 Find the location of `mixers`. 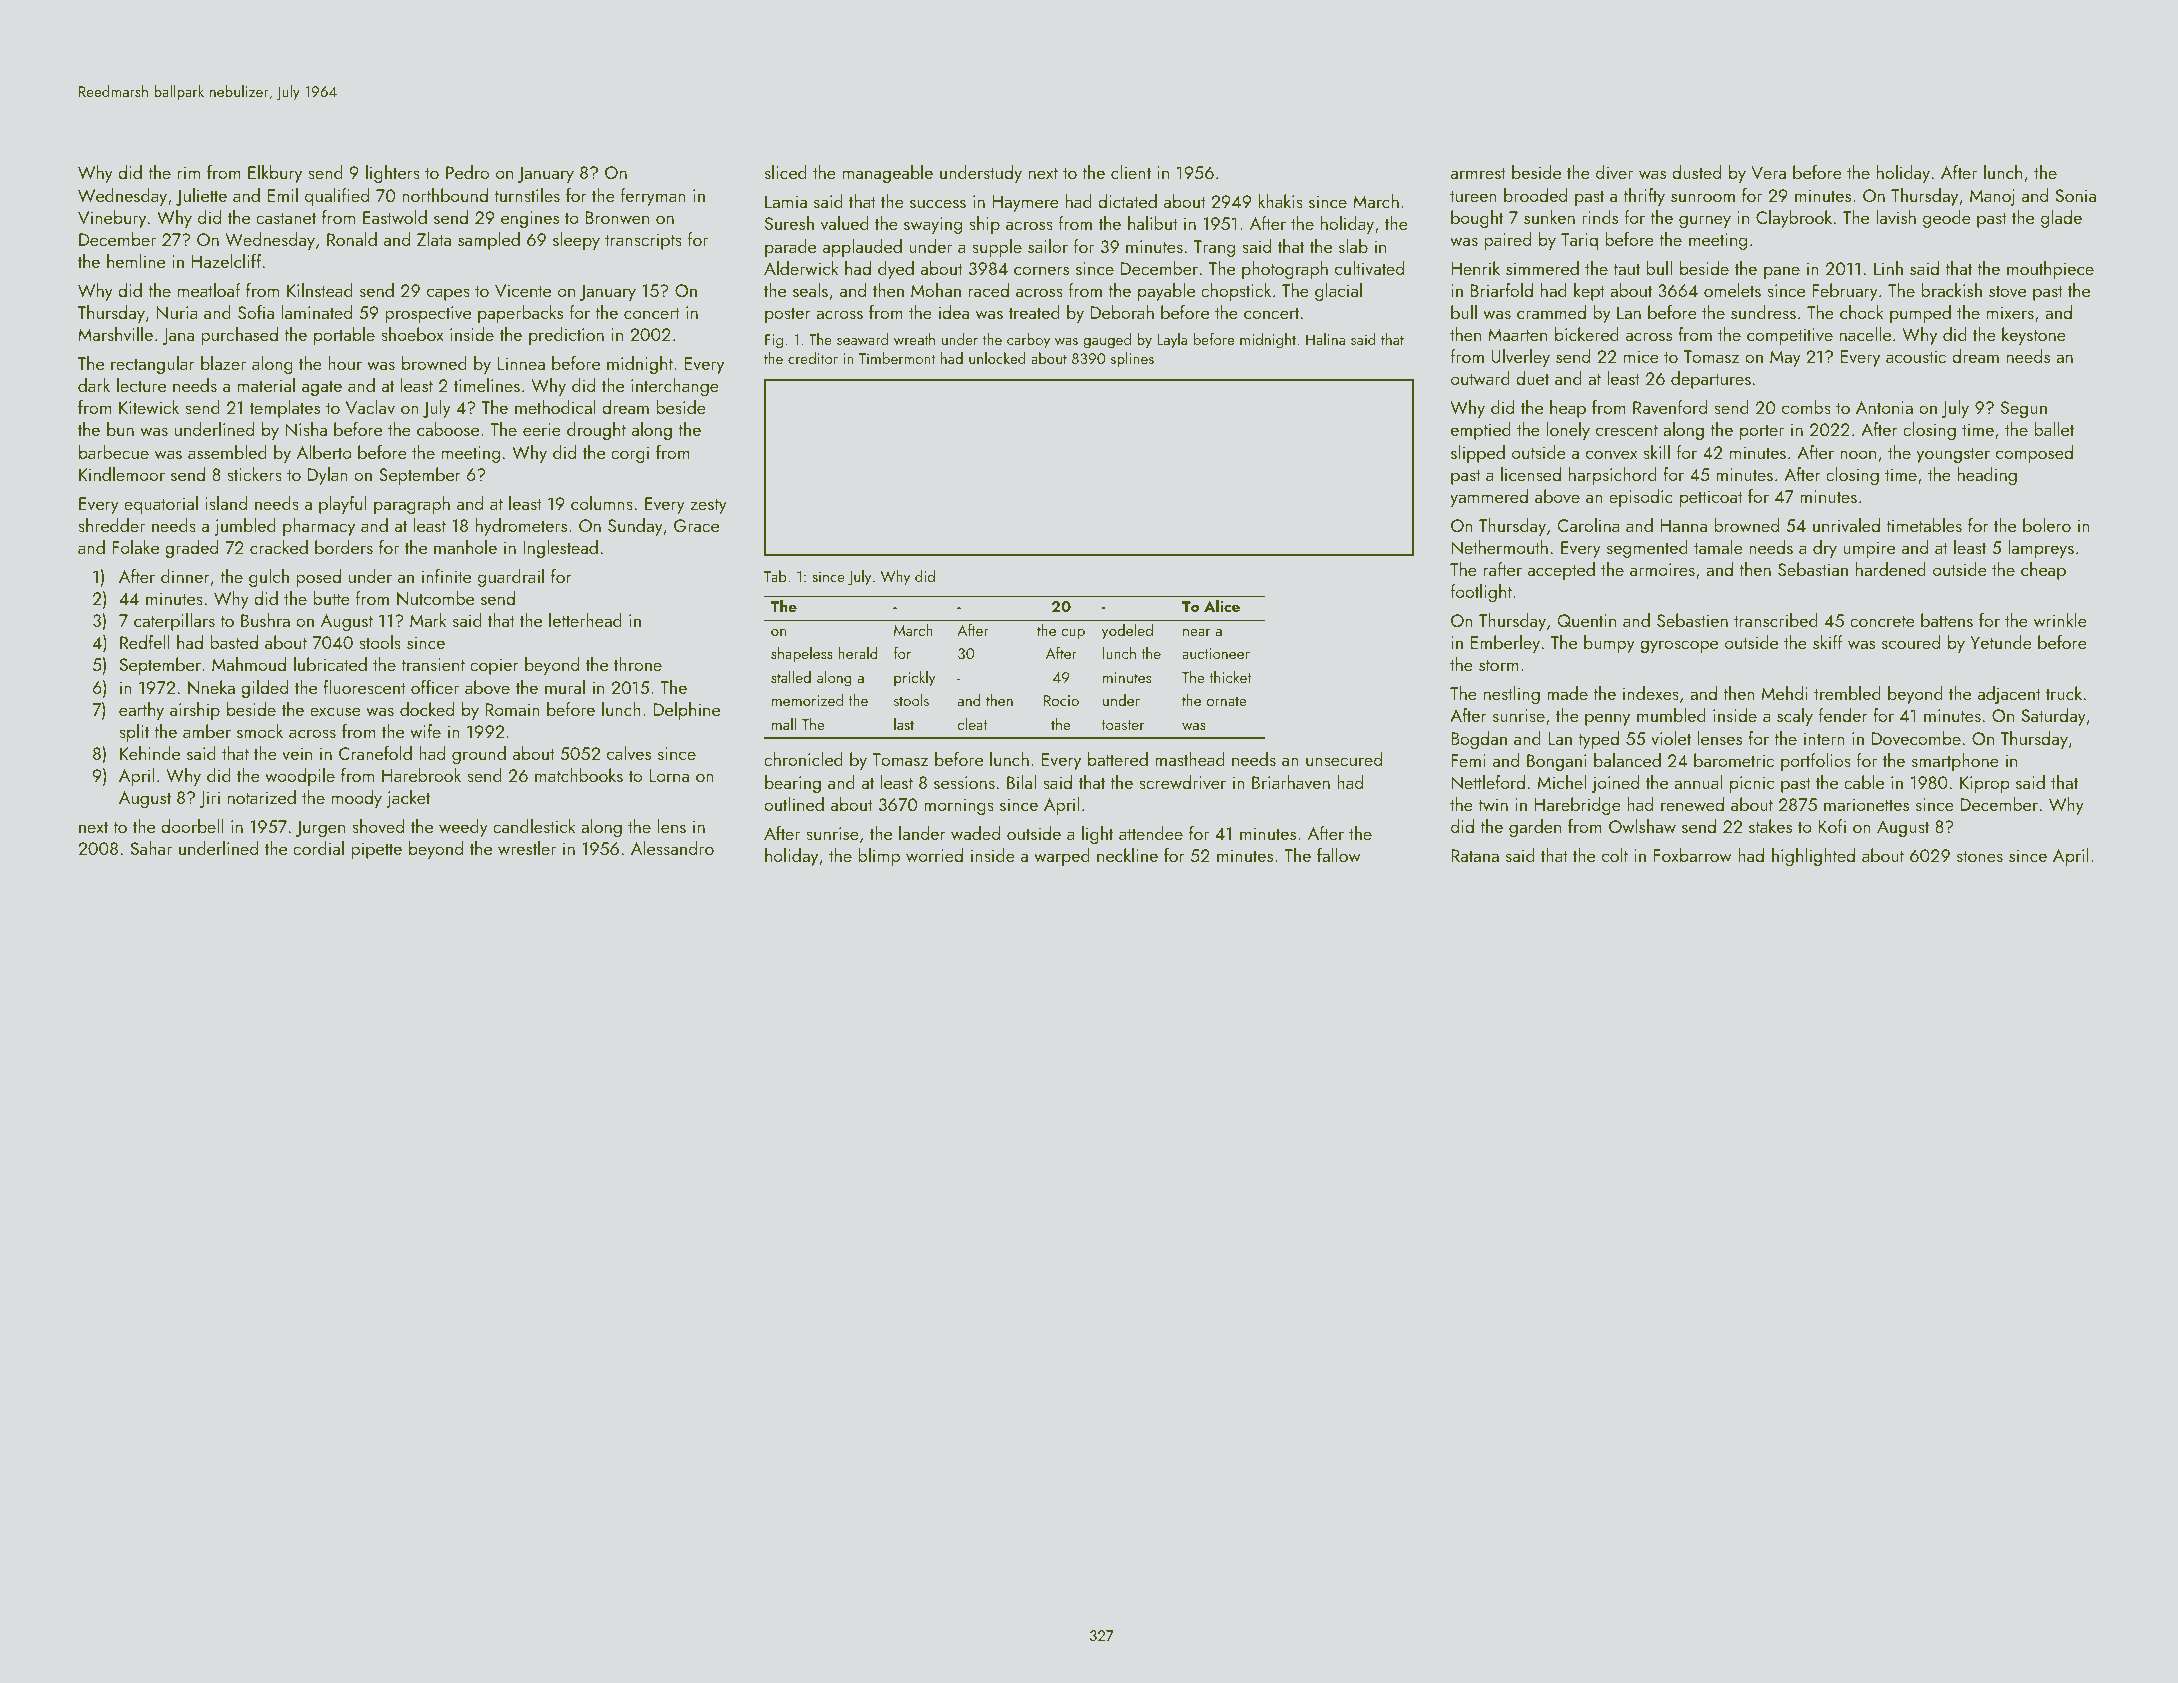

mixers is located at coordinates (2010, 312).
